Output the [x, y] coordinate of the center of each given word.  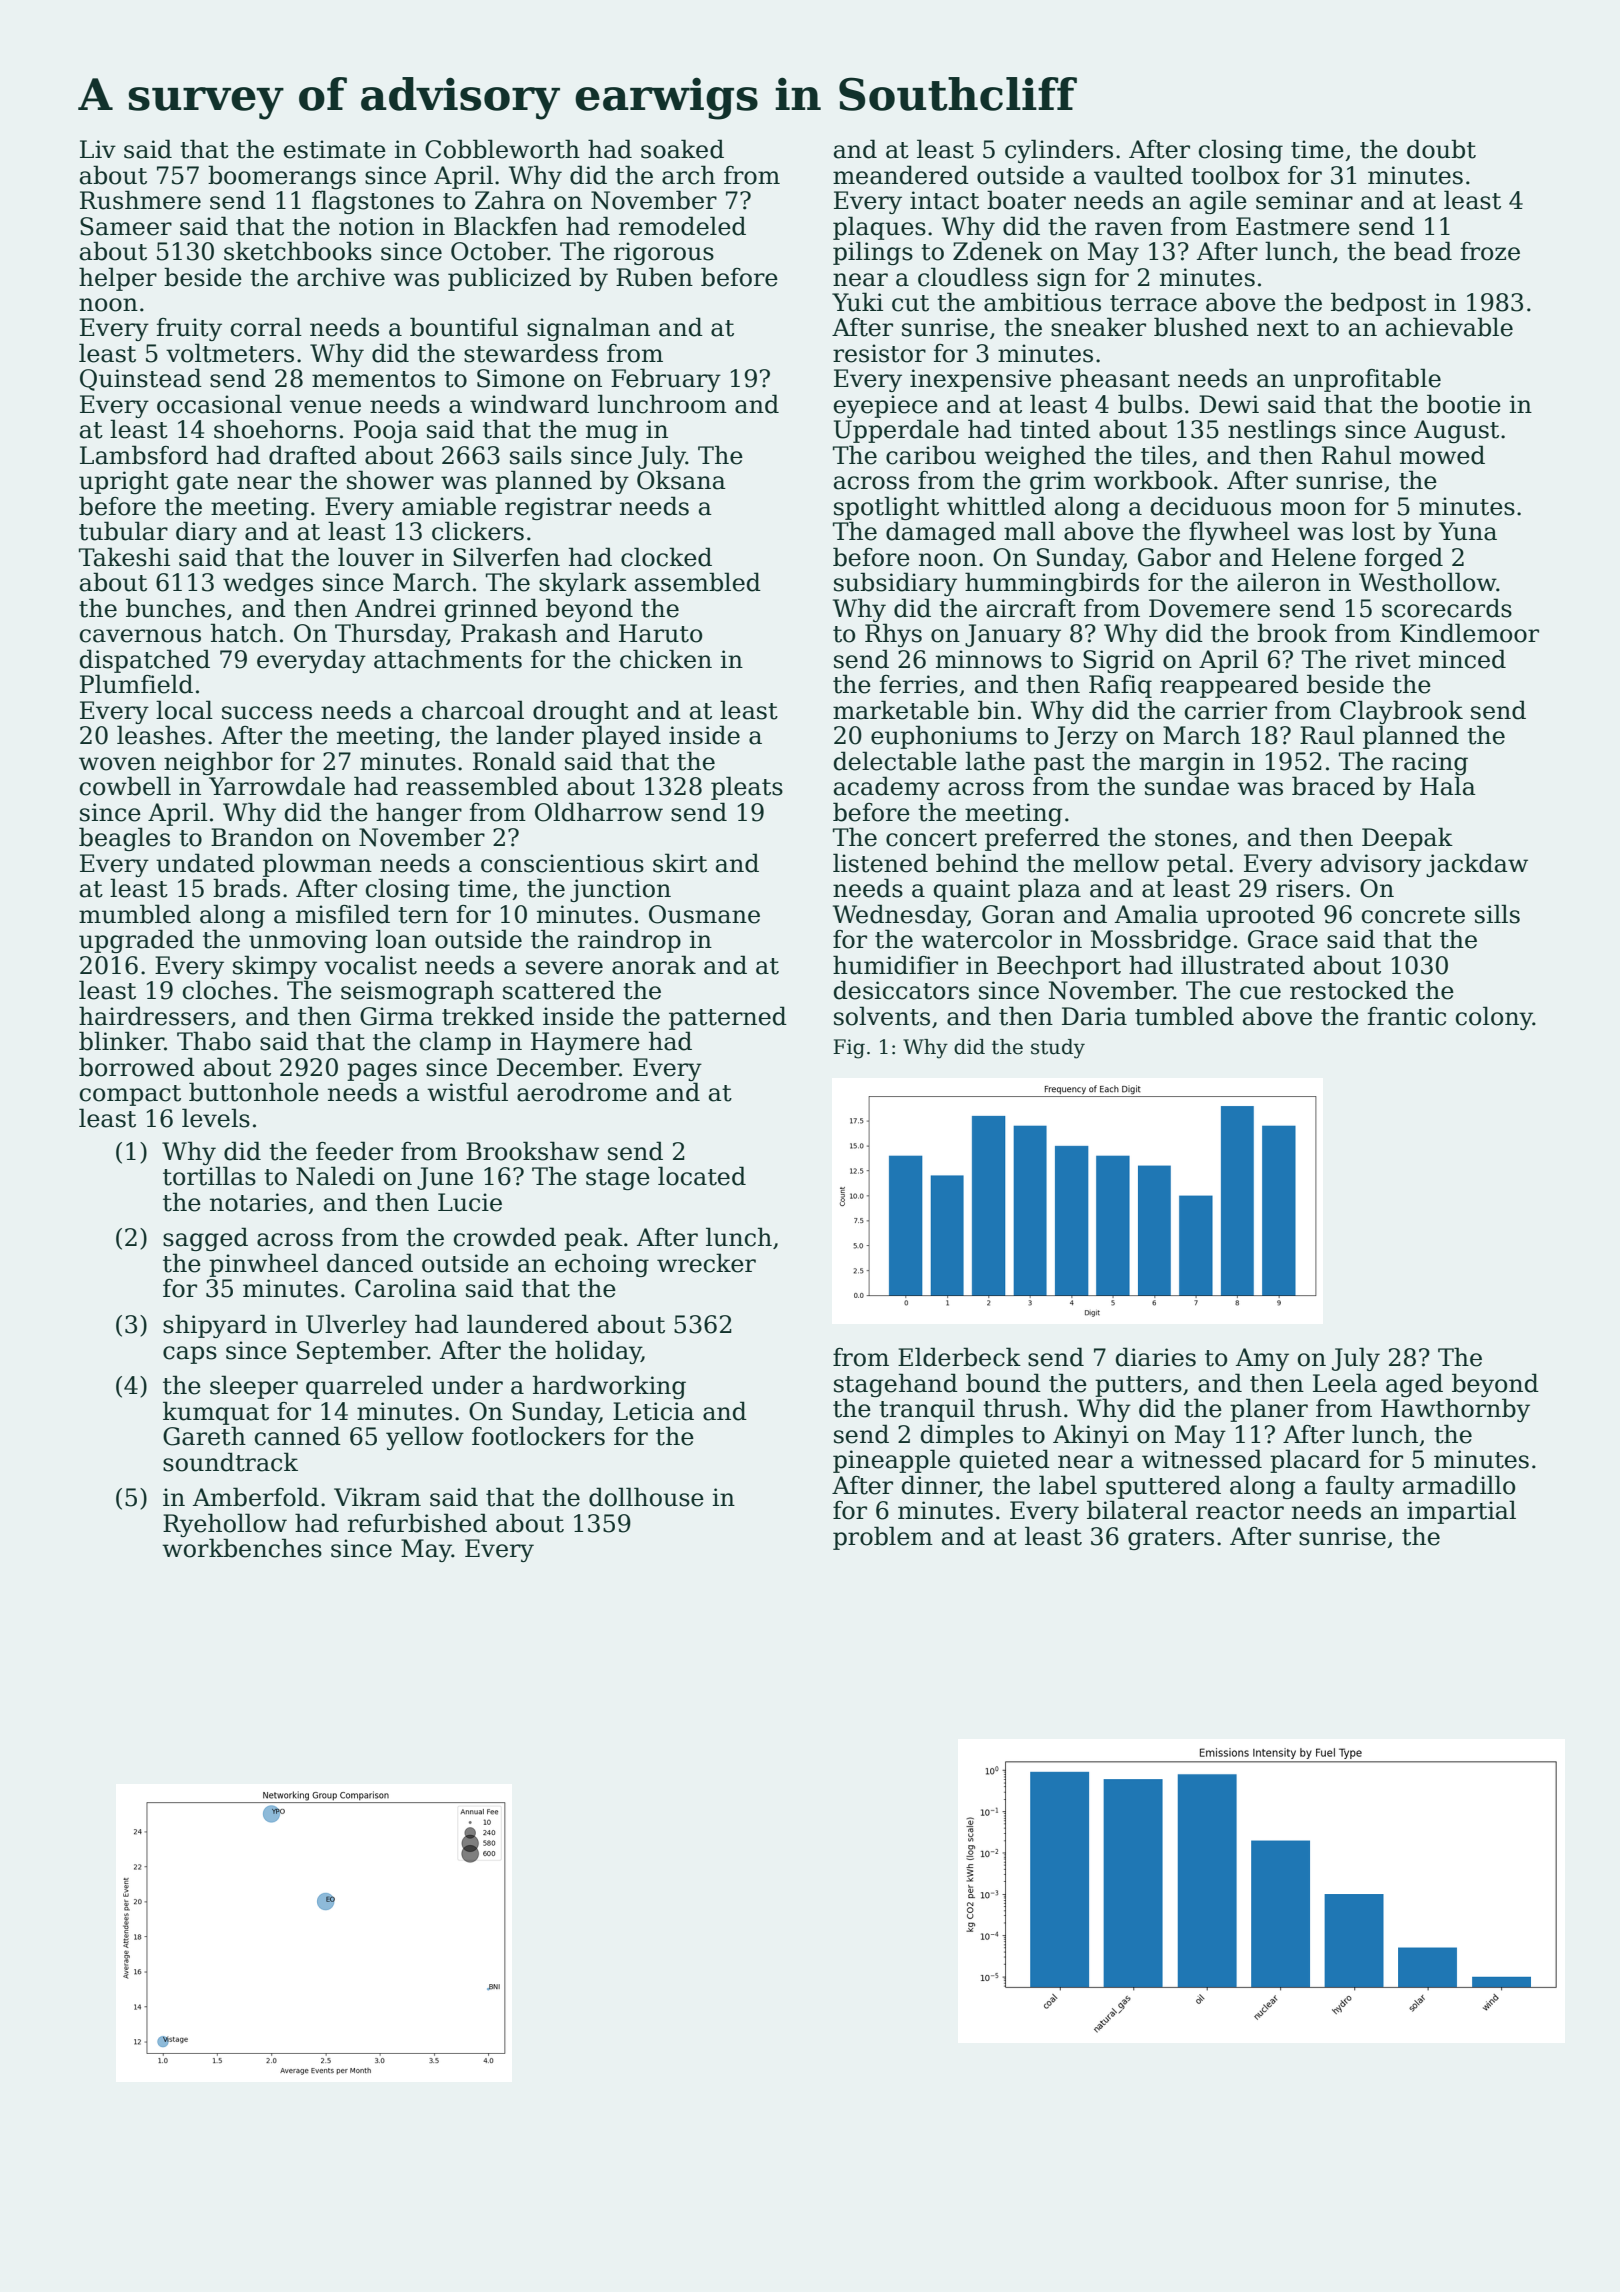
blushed [1201, 327]
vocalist [370, 965]
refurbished [417, 1523]
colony [1494, 1018]
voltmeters [230, 353]
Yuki [857, 302]
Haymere [585, 1043]
